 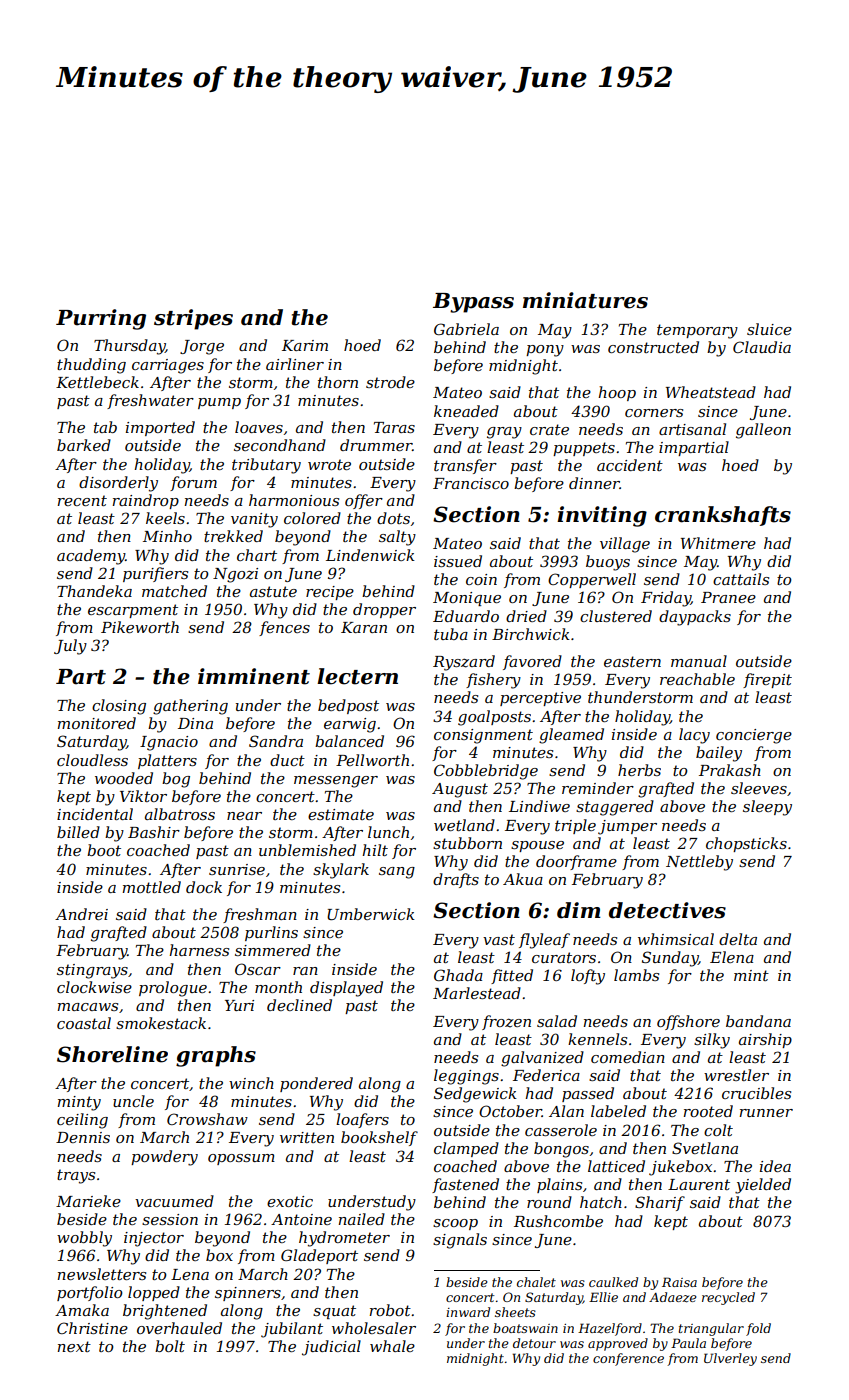 What do you see at coordinates (101, 319) in the document?
I see `Purring` at bounding box center [101, 319].
